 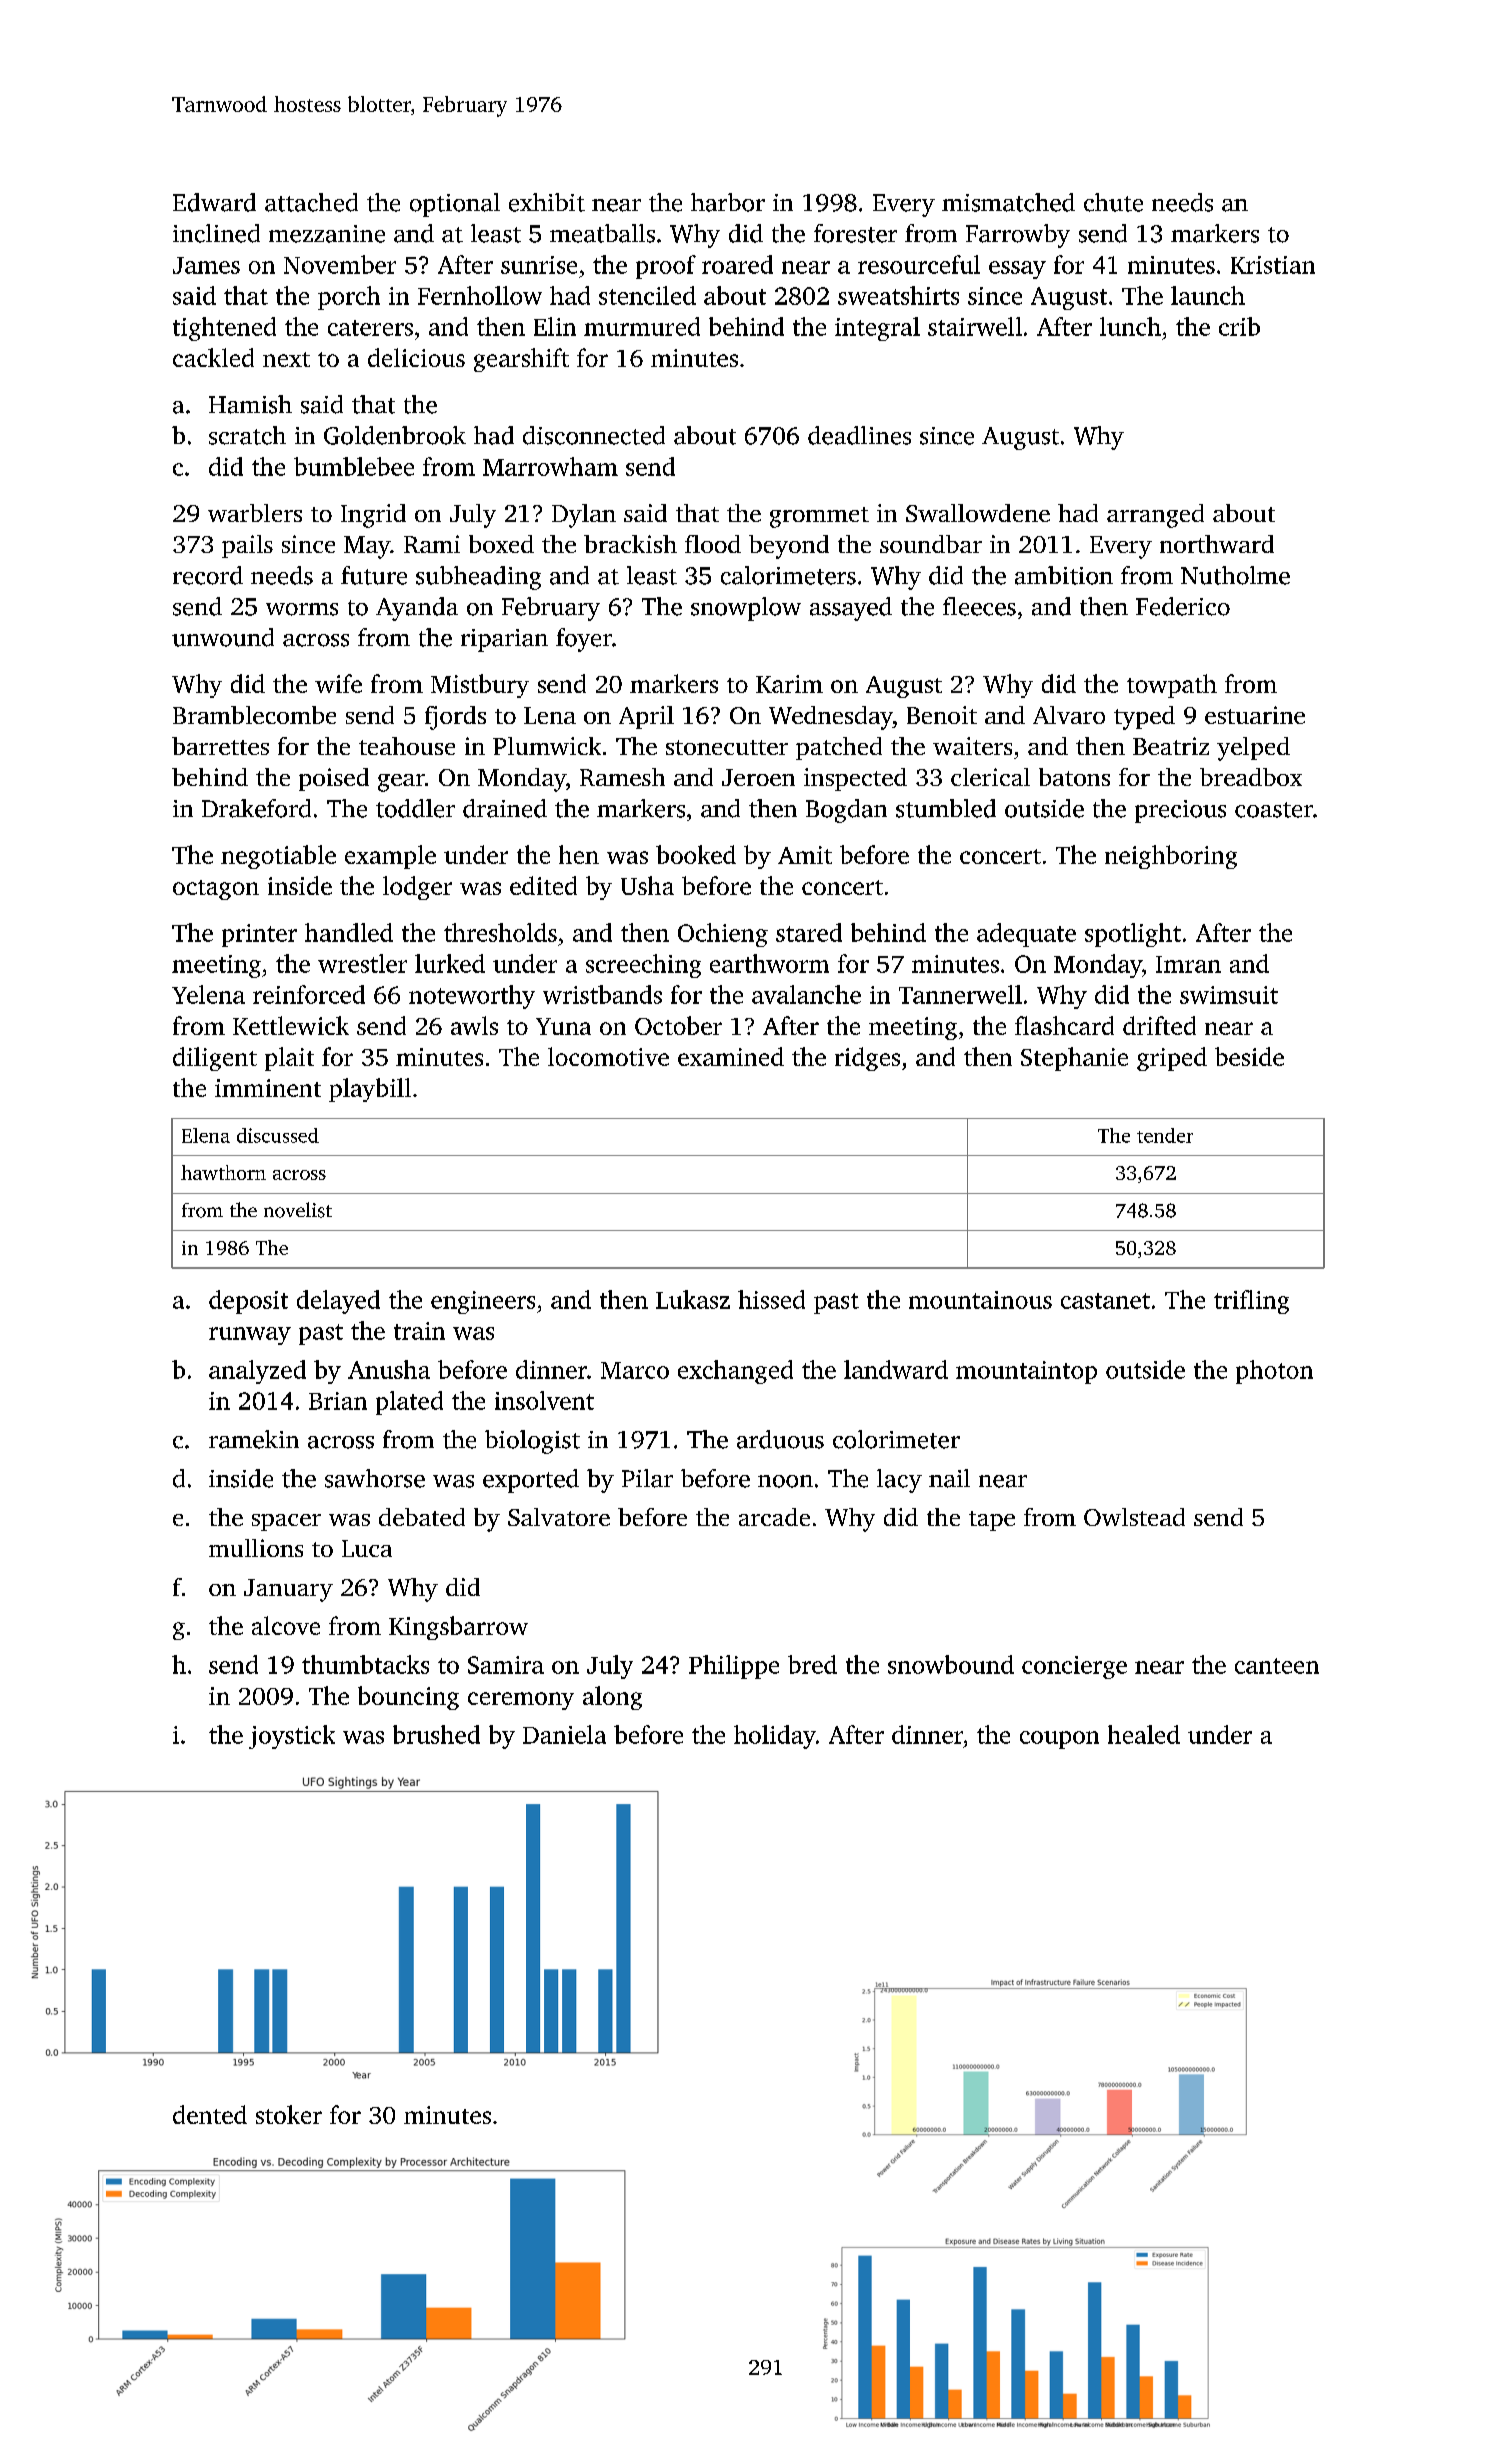 What do you see at coordinates (311, 202) in the screenshot?
I see `attached` at bounding box center [311, 202].
